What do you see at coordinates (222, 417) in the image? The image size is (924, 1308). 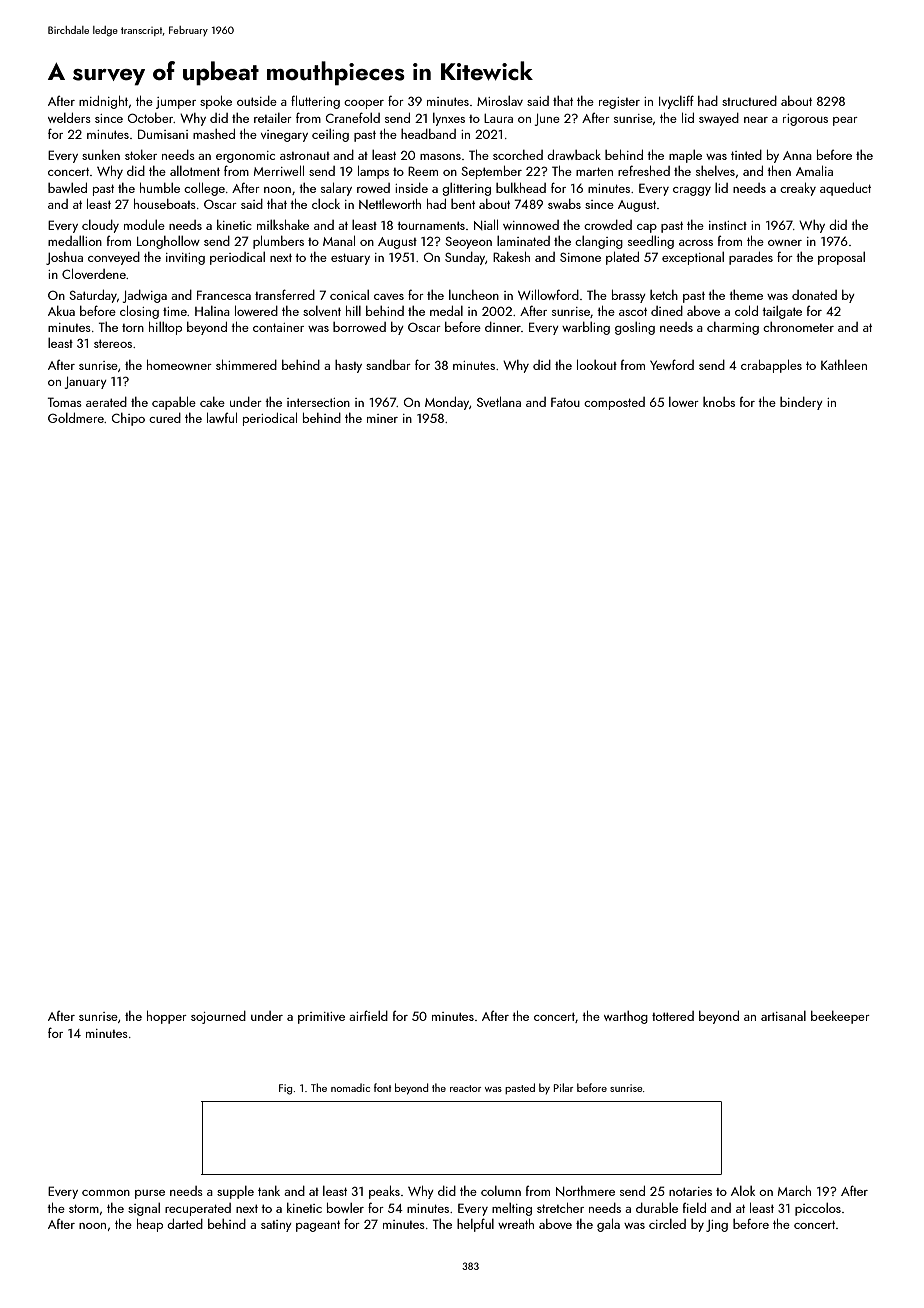 I see `lawful` at bounding box center [222, 417].
